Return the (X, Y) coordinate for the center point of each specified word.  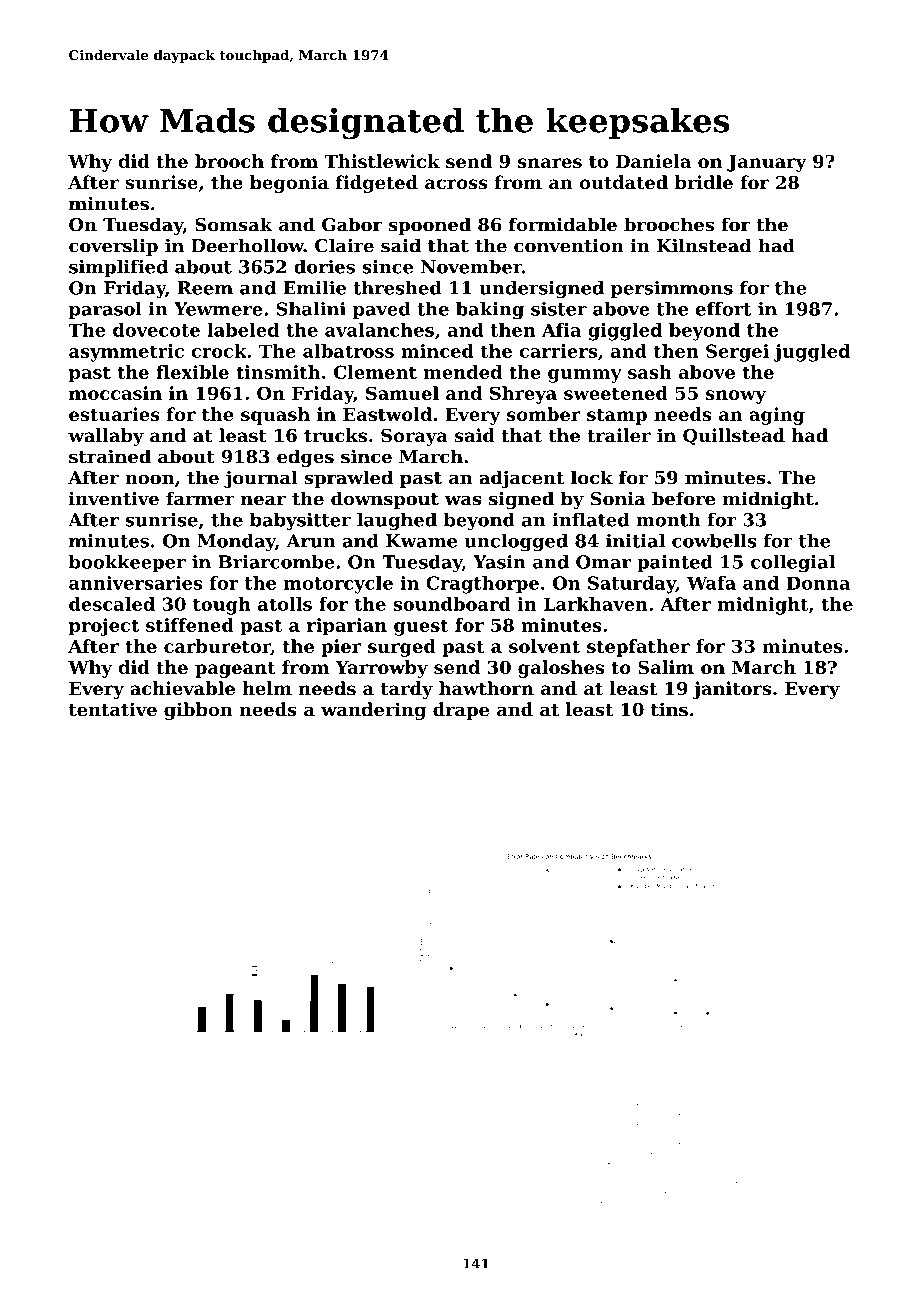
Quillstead (734, 436)
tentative (113, 709)
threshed (397, 288)
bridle (704, 182)
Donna (818, 583)
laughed (397, 521)
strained (110, 456)
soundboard (452, 604)
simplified (118, 268)
